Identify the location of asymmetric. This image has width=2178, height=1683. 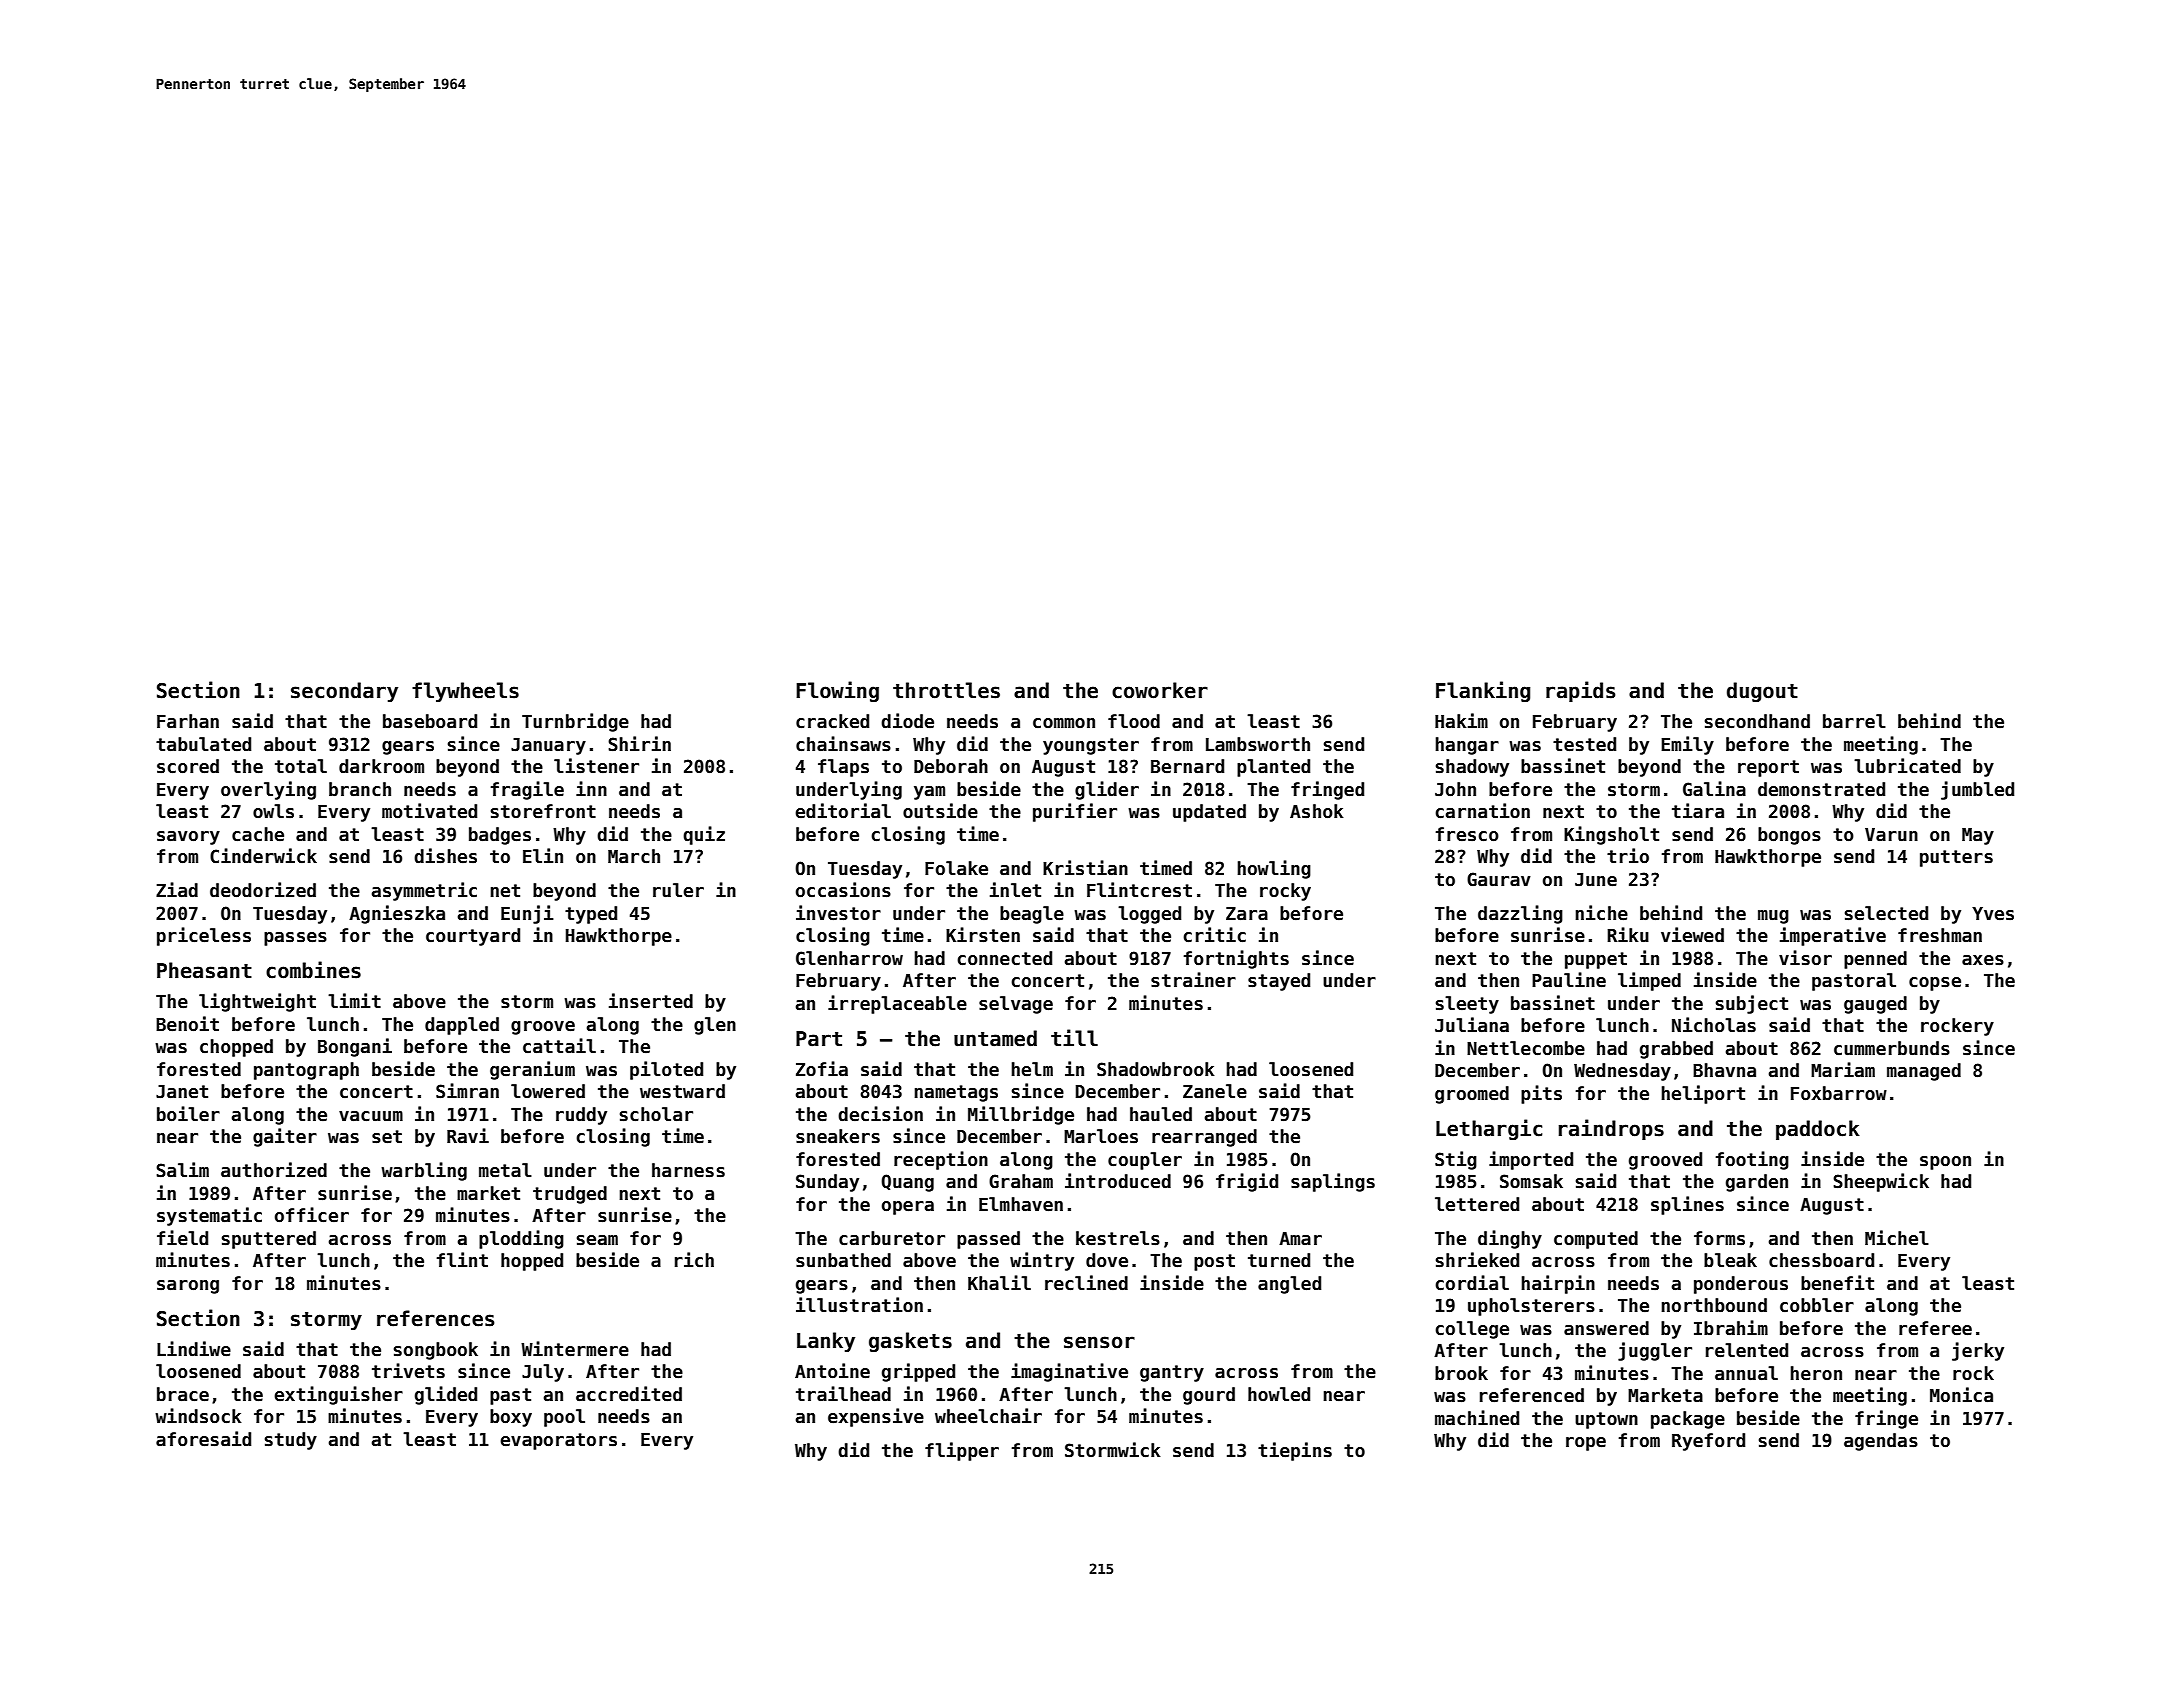
(424, 891).
